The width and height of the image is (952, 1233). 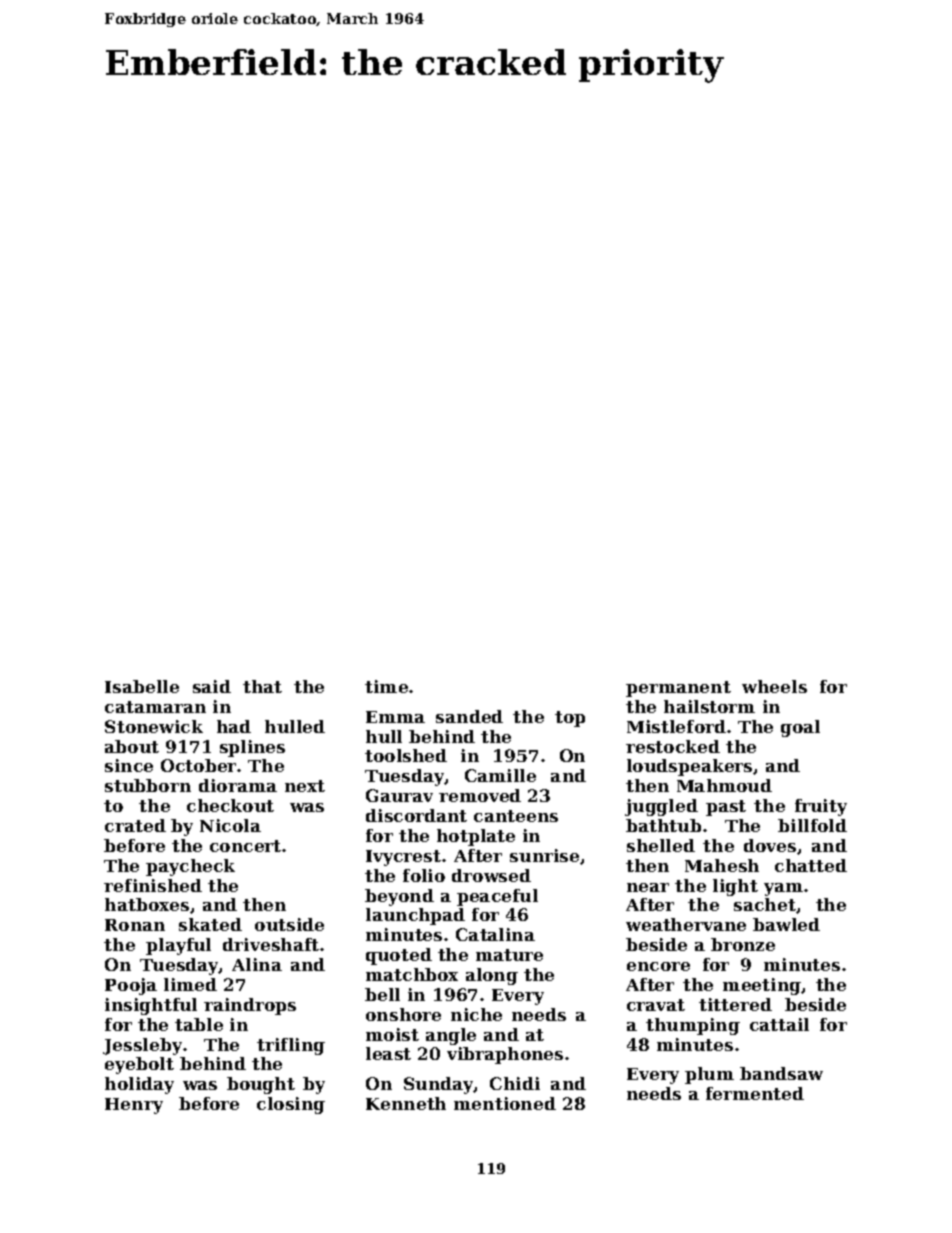 What do you see at coordinates (774, 686) in the image?
I see `wheels` at bounding box center [774, 686].
